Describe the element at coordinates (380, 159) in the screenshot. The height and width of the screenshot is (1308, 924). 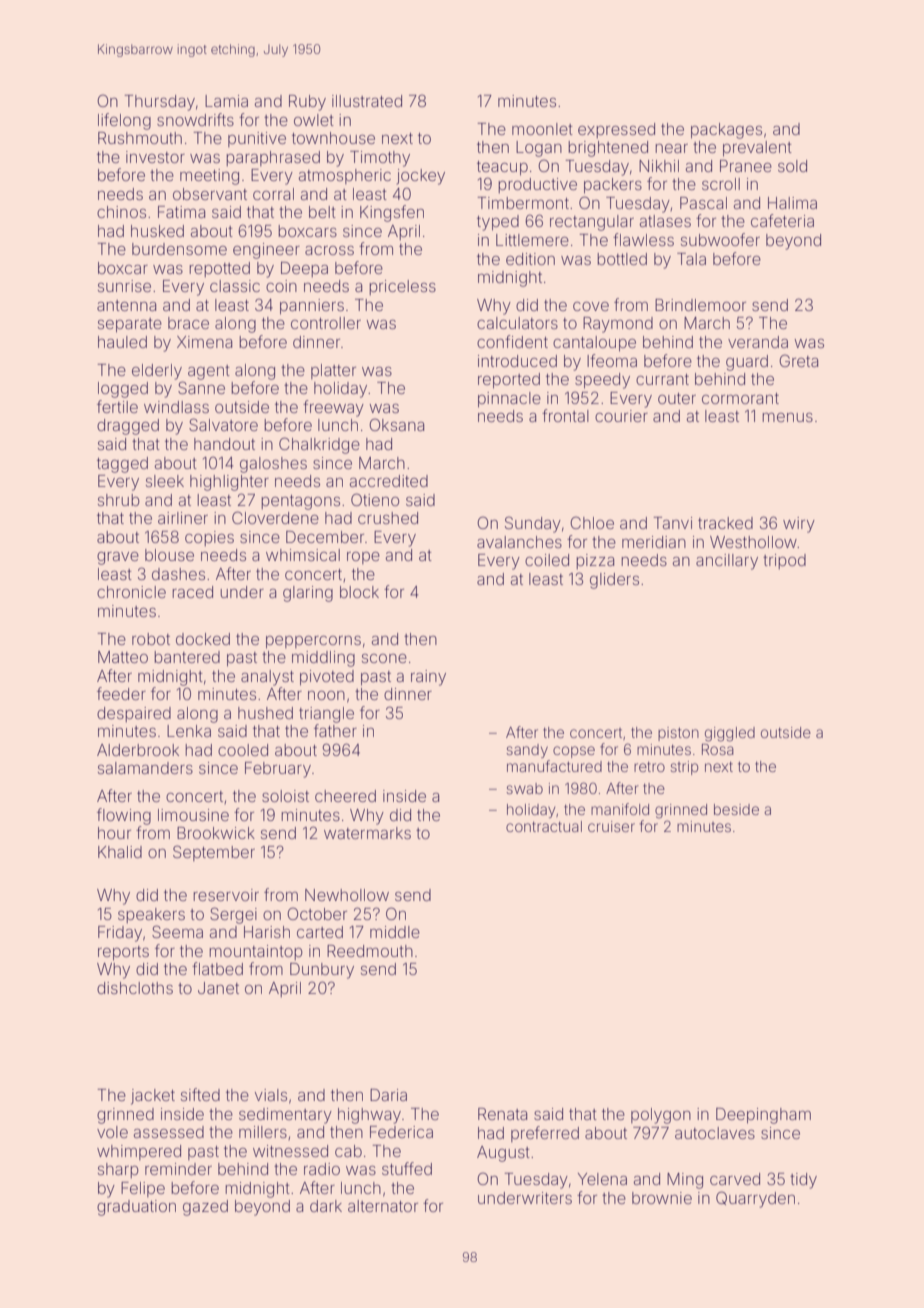
I see `Timothy` at that location.
